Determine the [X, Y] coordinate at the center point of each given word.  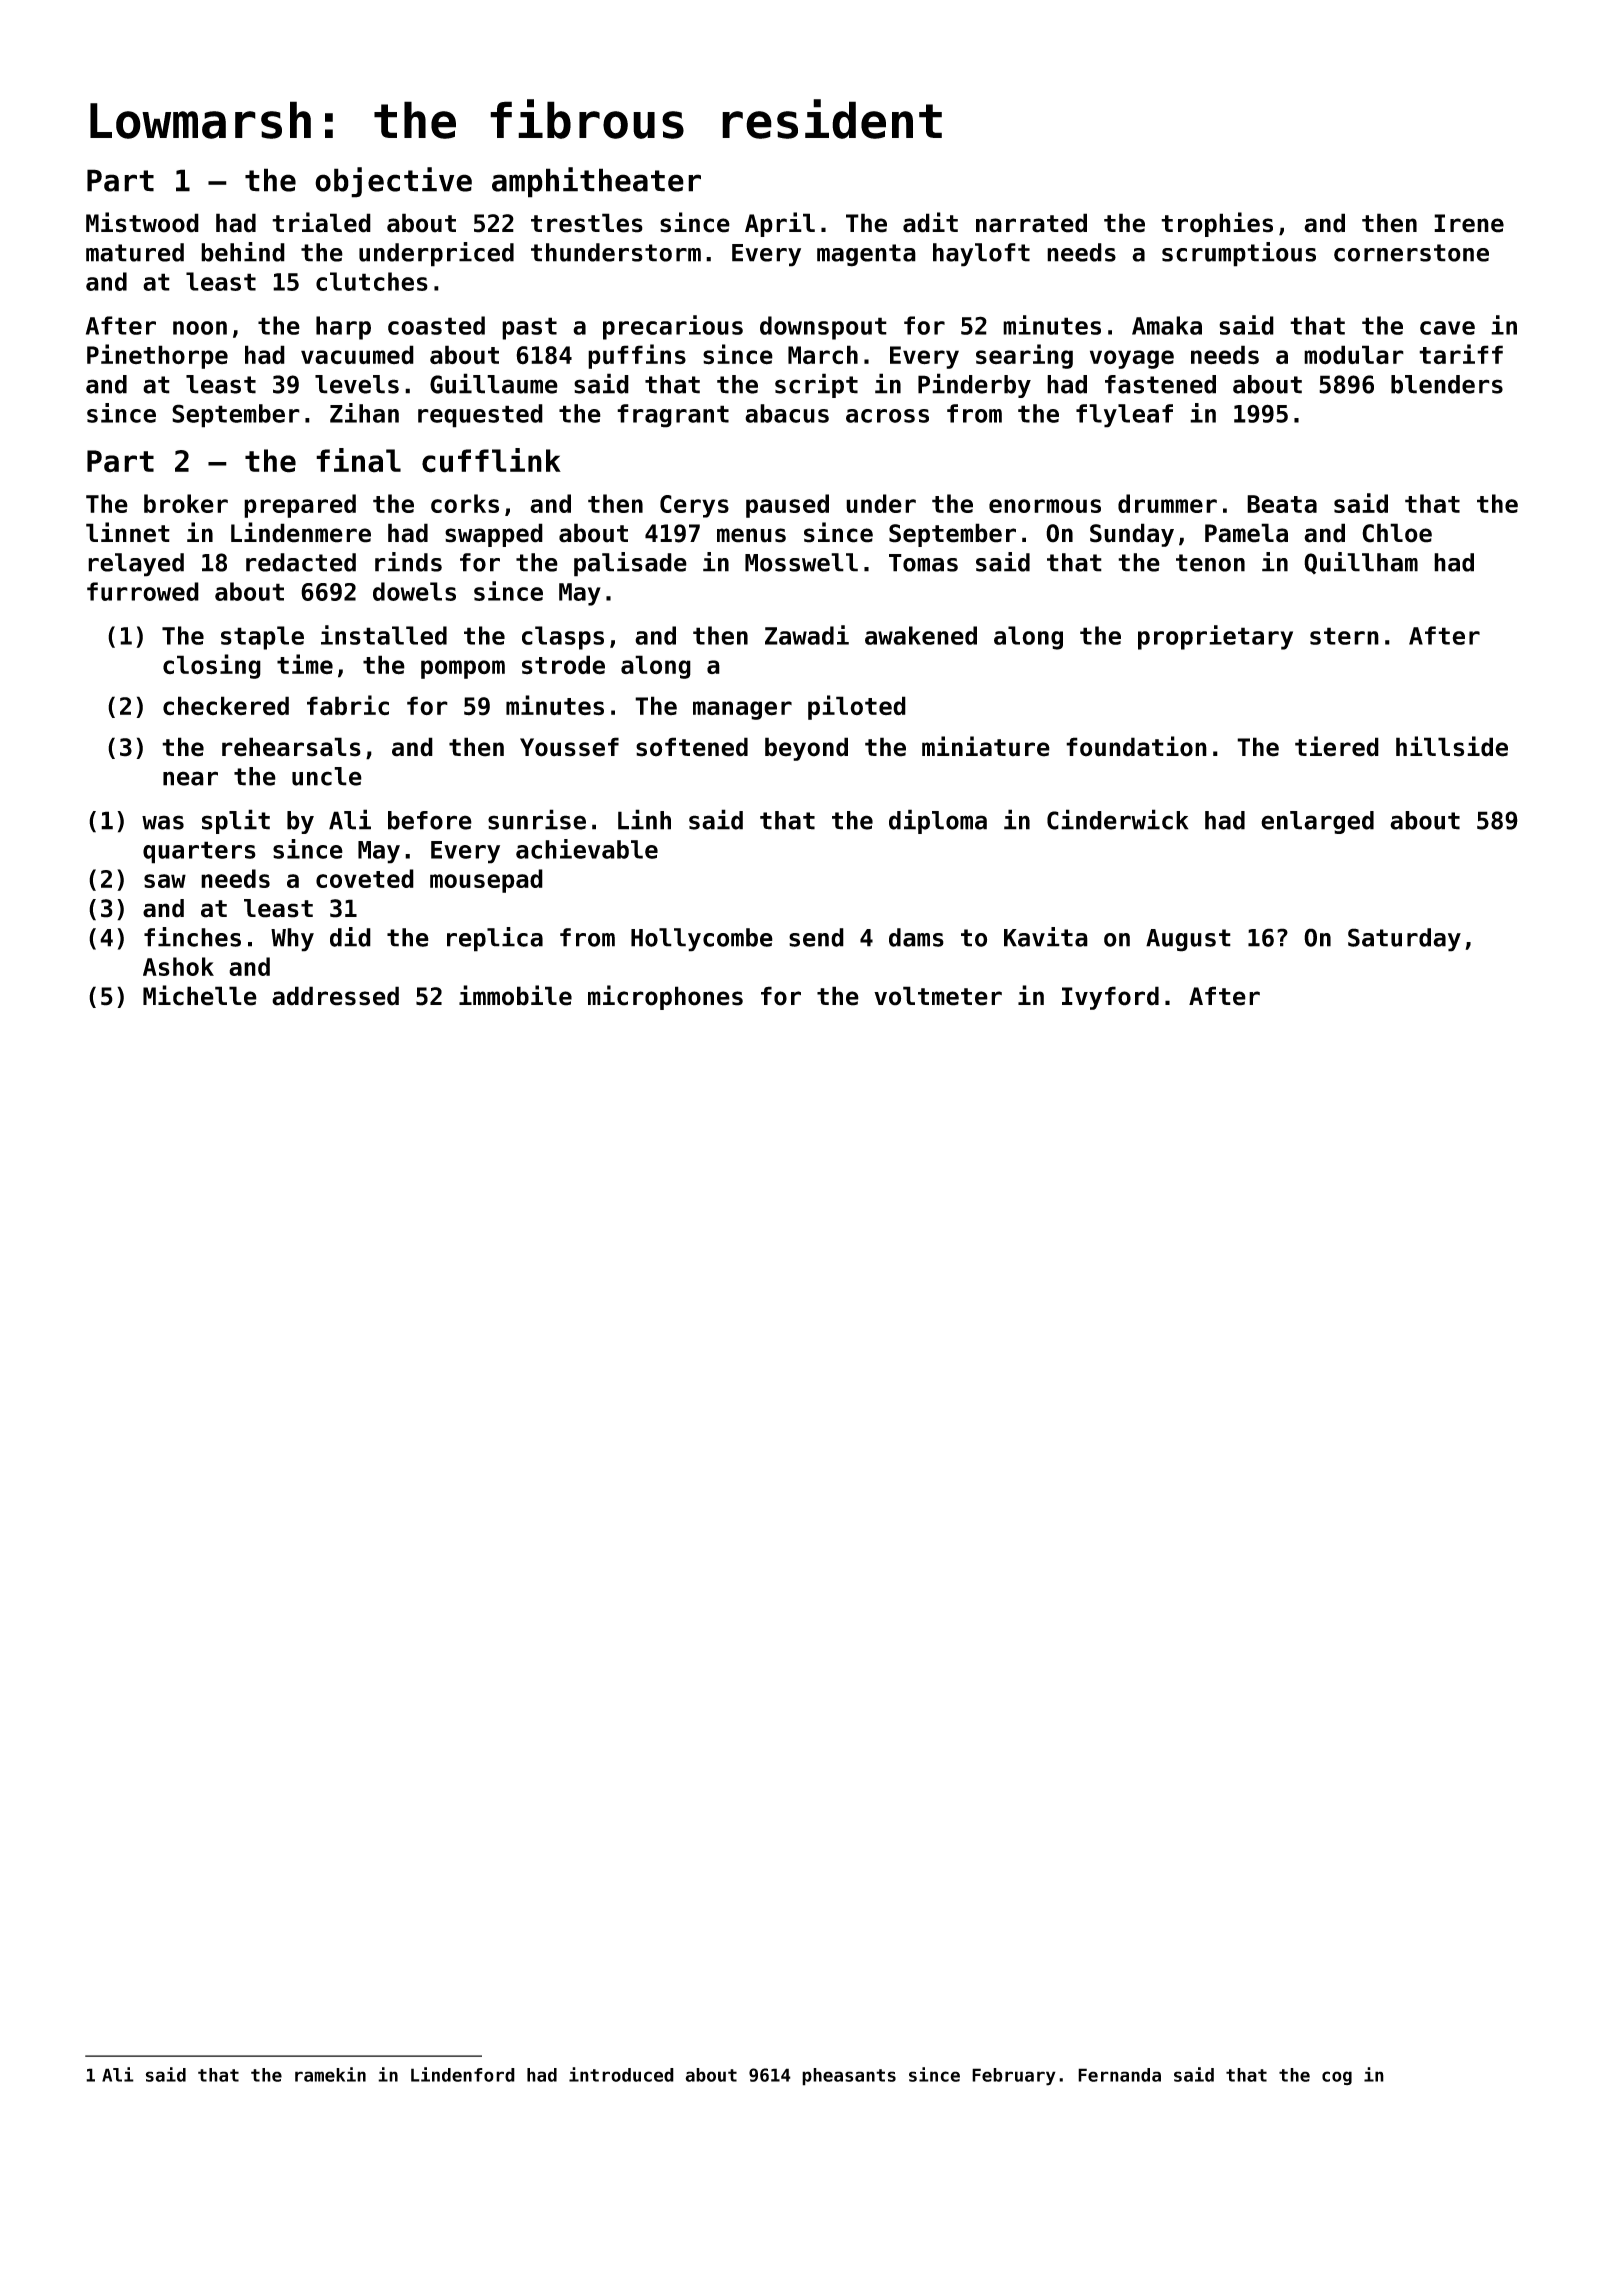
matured [135, 252]
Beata [1282, 504]
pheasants [849, 2077]
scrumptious [1239, 254]
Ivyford [1110, 998]
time [305, 664]
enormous [1045, 506]
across [887, 416]
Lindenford [463, 2074]
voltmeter [938, 996]
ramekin [330, 2074]
